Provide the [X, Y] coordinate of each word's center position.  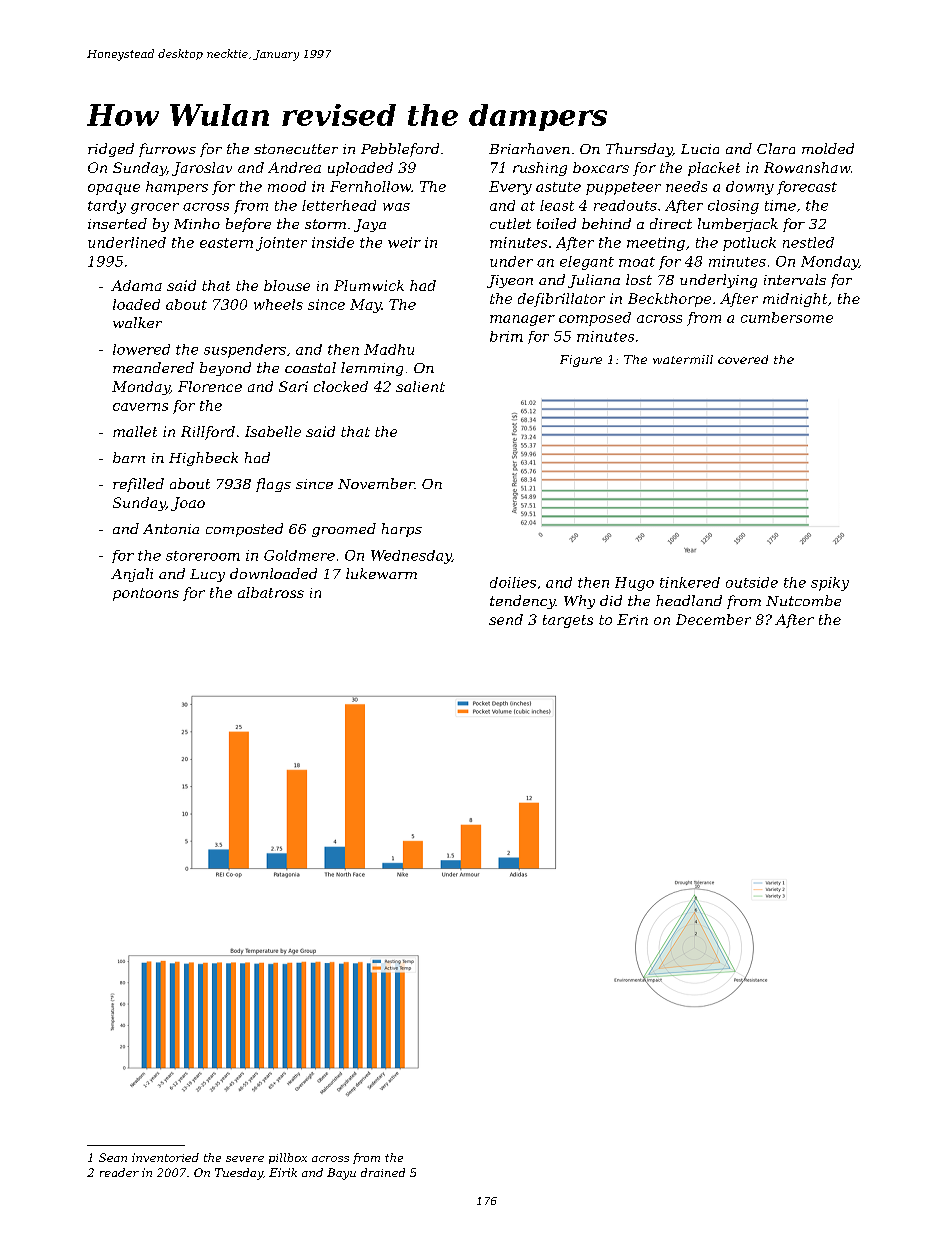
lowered [141, 349]
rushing [540, 169]
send [506, 619]
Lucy [207, 575]
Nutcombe [803, 600]
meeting [656, 244]
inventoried [165, 1157]
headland [689, 600]
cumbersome [787, 317]
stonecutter [296, 149]
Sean [113, 1157]
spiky [830, 584]
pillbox [288, 1158]
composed [595, 319]
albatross [271, 592]
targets [568, 621]
